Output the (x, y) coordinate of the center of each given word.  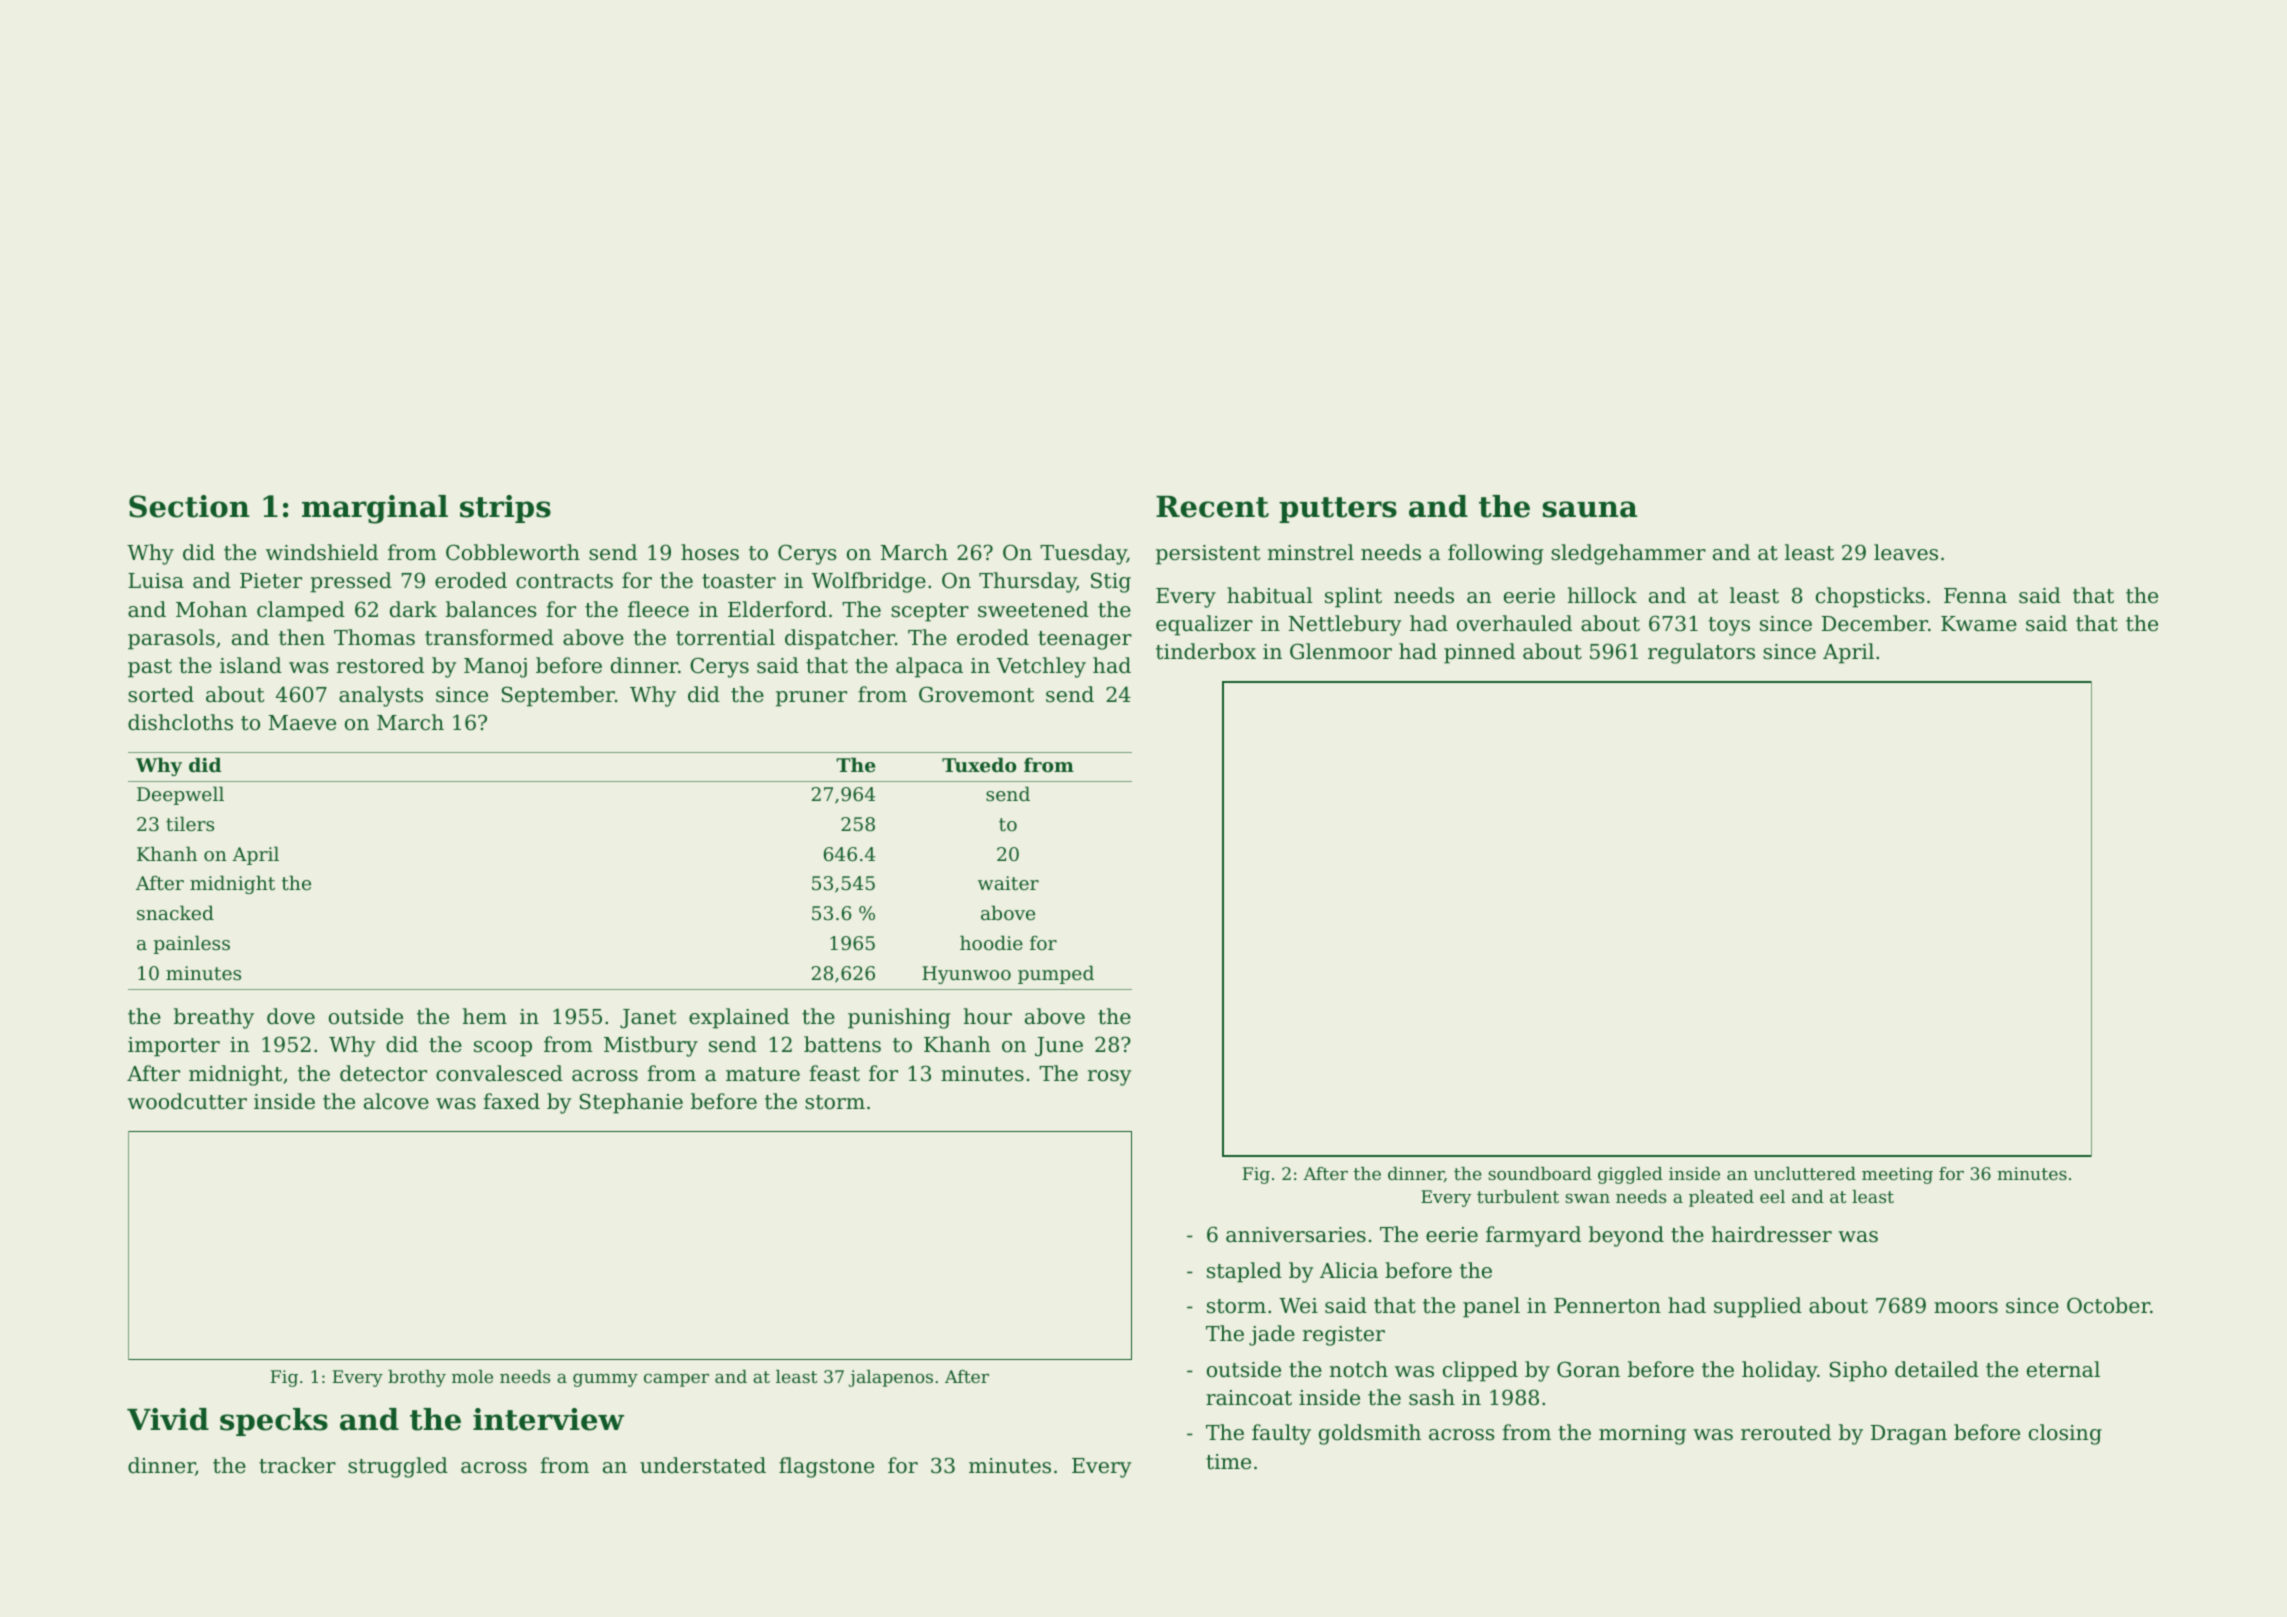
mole (472, 1376)
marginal (375, 509)
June (1059, 1047)
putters (1338, 510)
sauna (1590, 509)
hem (485, 1016)
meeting (1897, 1175)
